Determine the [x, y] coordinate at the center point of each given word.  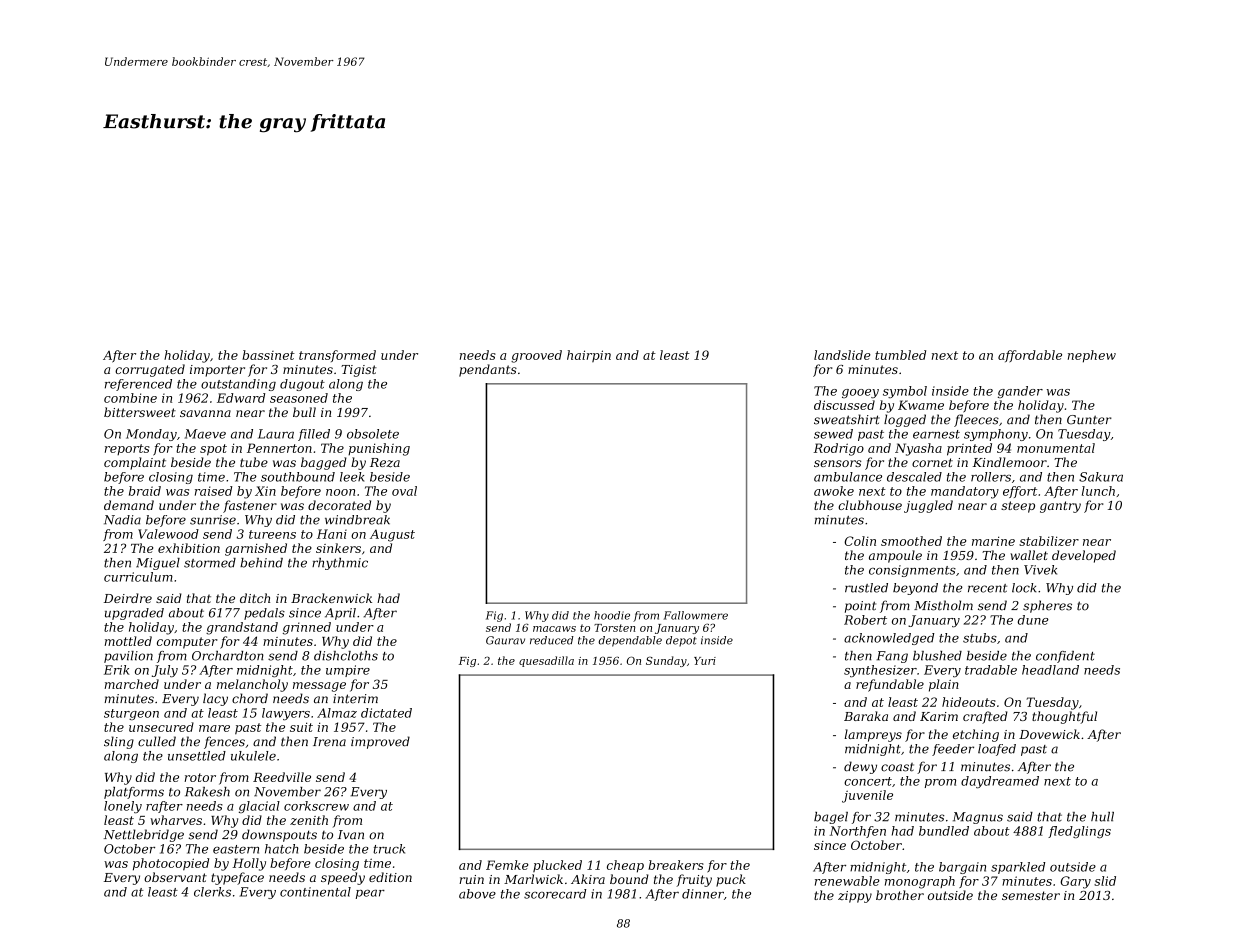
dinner [703, 894]
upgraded [134, 614]
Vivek [1040, 570]
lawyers [286, 714]
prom [940, 783]
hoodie [612, 615]
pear [370, 894]
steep [1018, 507]
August [392, 535]
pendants [488, 370]
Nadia [122, 520]
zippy [855, 897]
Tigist [359, 371]
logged [905, 420]
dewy [860, 767]
